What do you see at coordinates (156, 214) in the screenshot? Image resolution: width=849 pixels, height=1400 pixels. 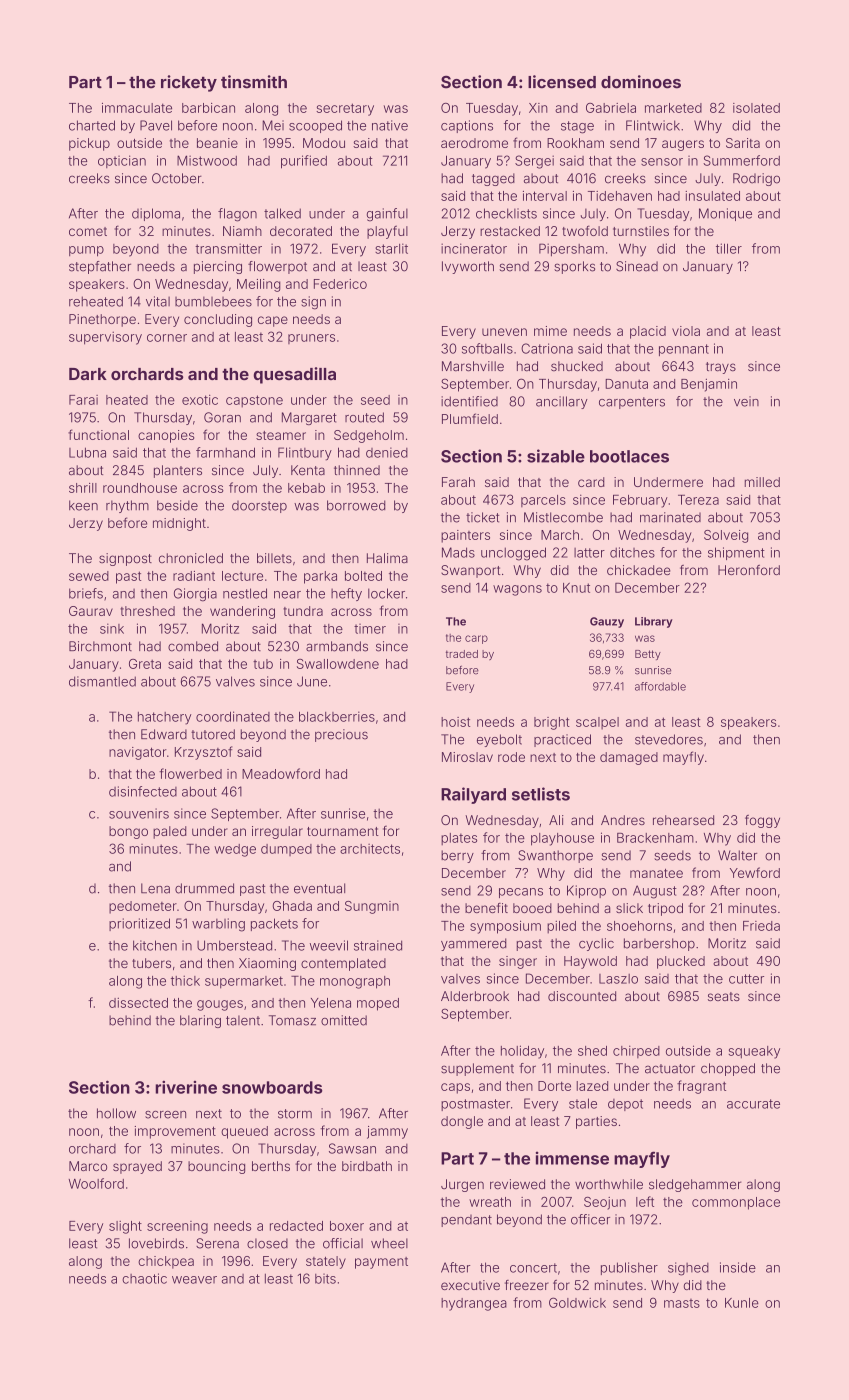 I see `diploma` at bounding box center [156, 214].
